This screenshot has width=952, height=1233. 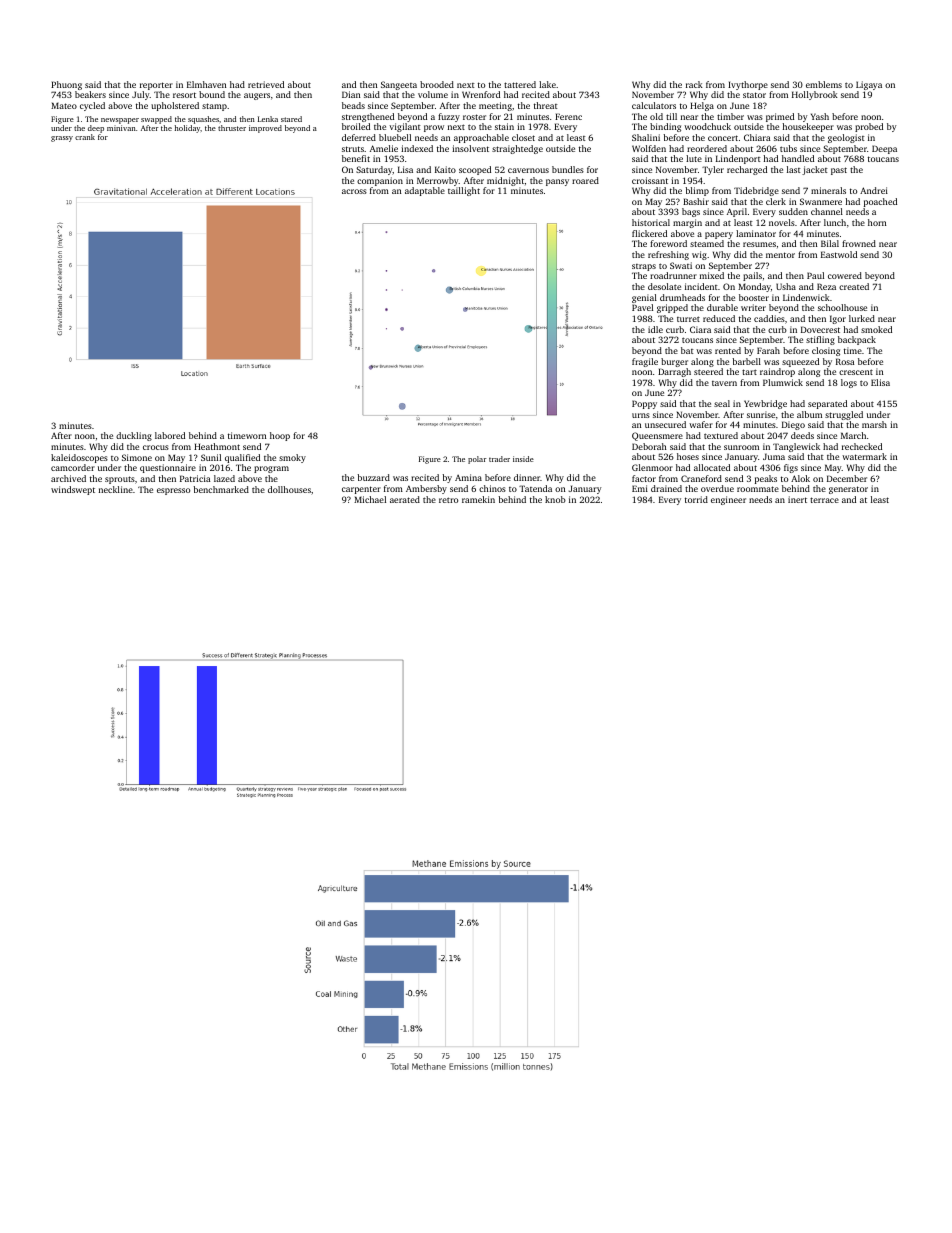 What do you see at coordinates (134, 436) in the screenshot?
I see `duckling` at bounding box center [134, 436].
